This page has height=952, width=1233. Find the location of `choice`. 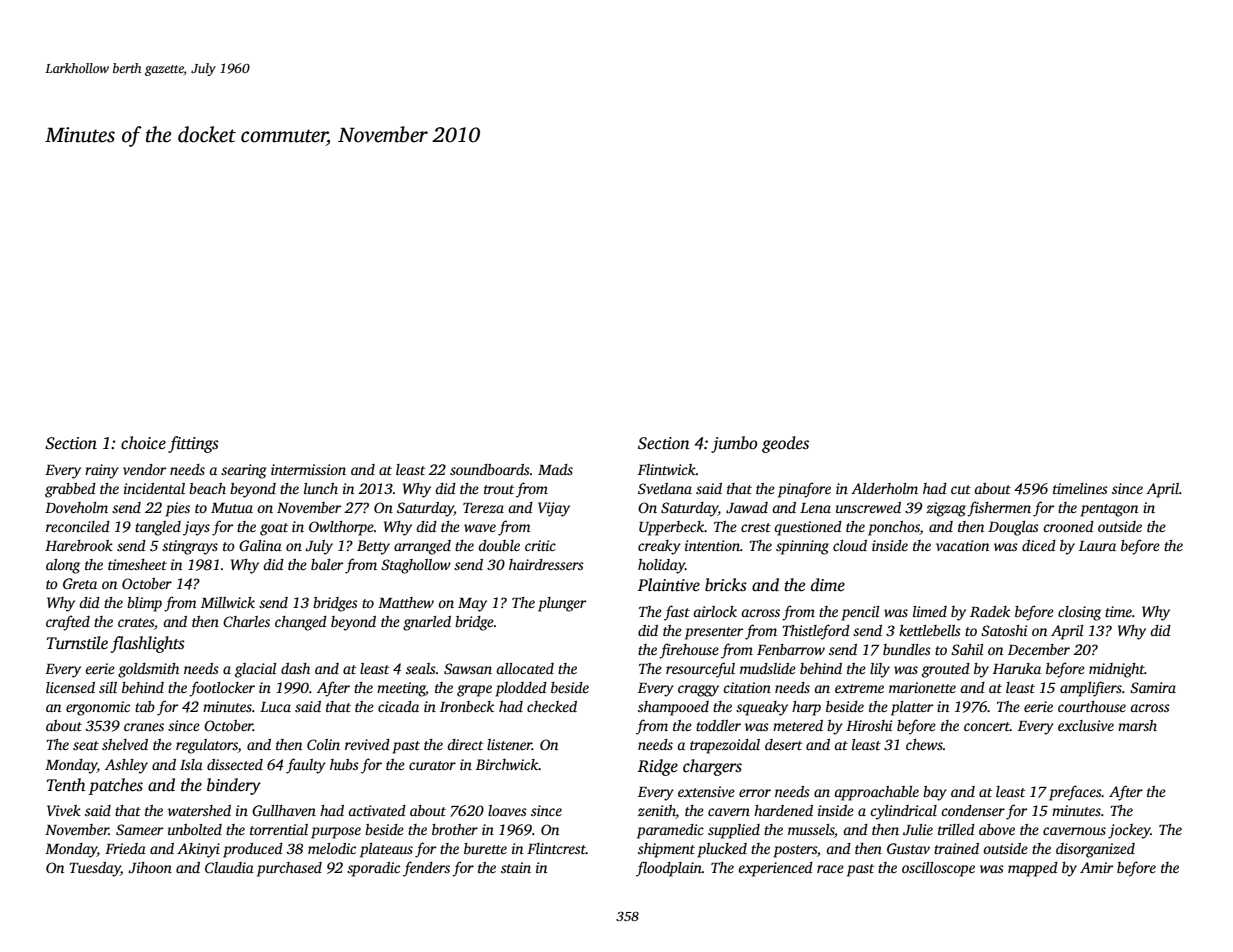

choice is located at coordinates (143, 443).
